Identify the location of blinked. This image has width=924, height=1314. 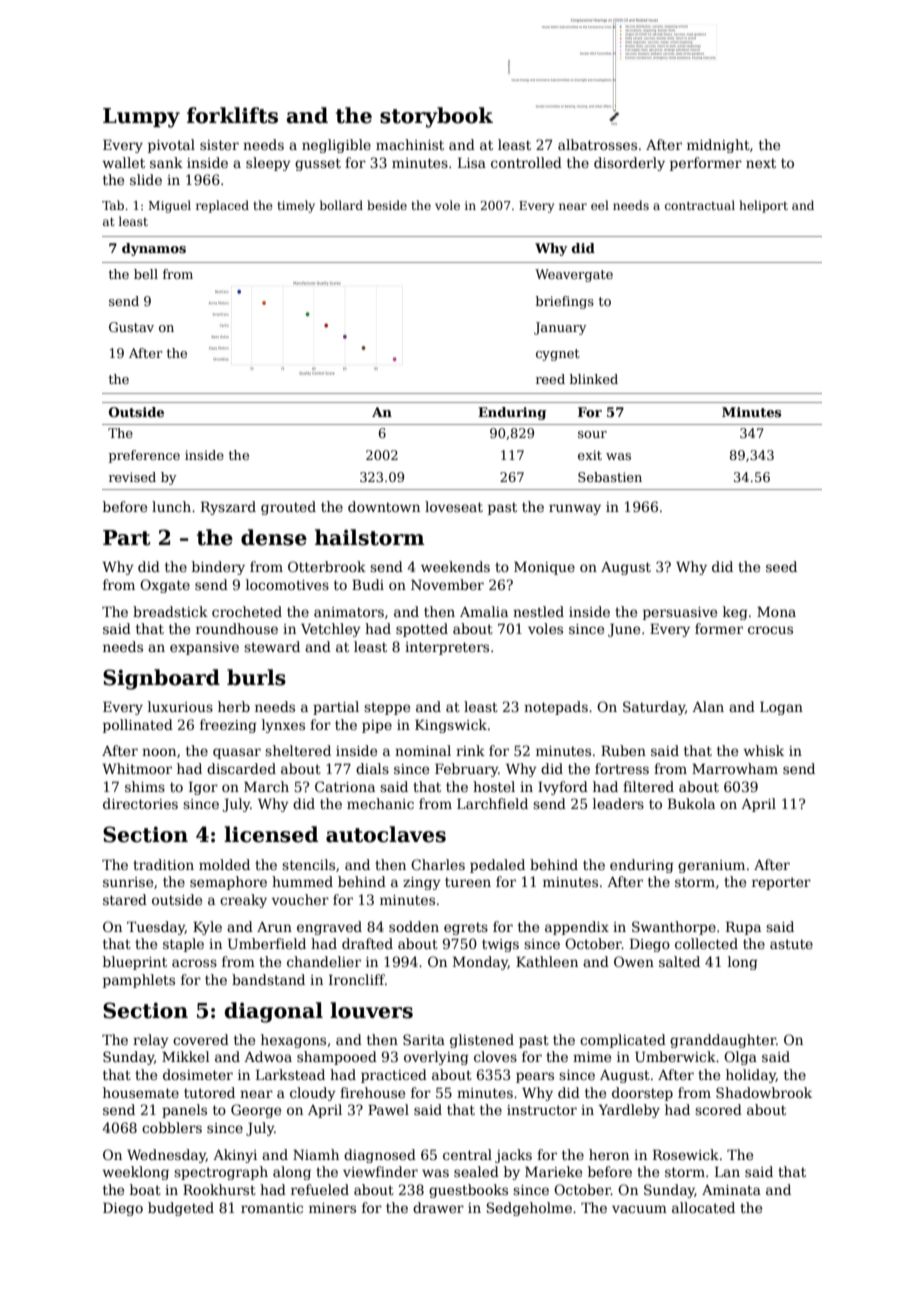
(594, 379).
